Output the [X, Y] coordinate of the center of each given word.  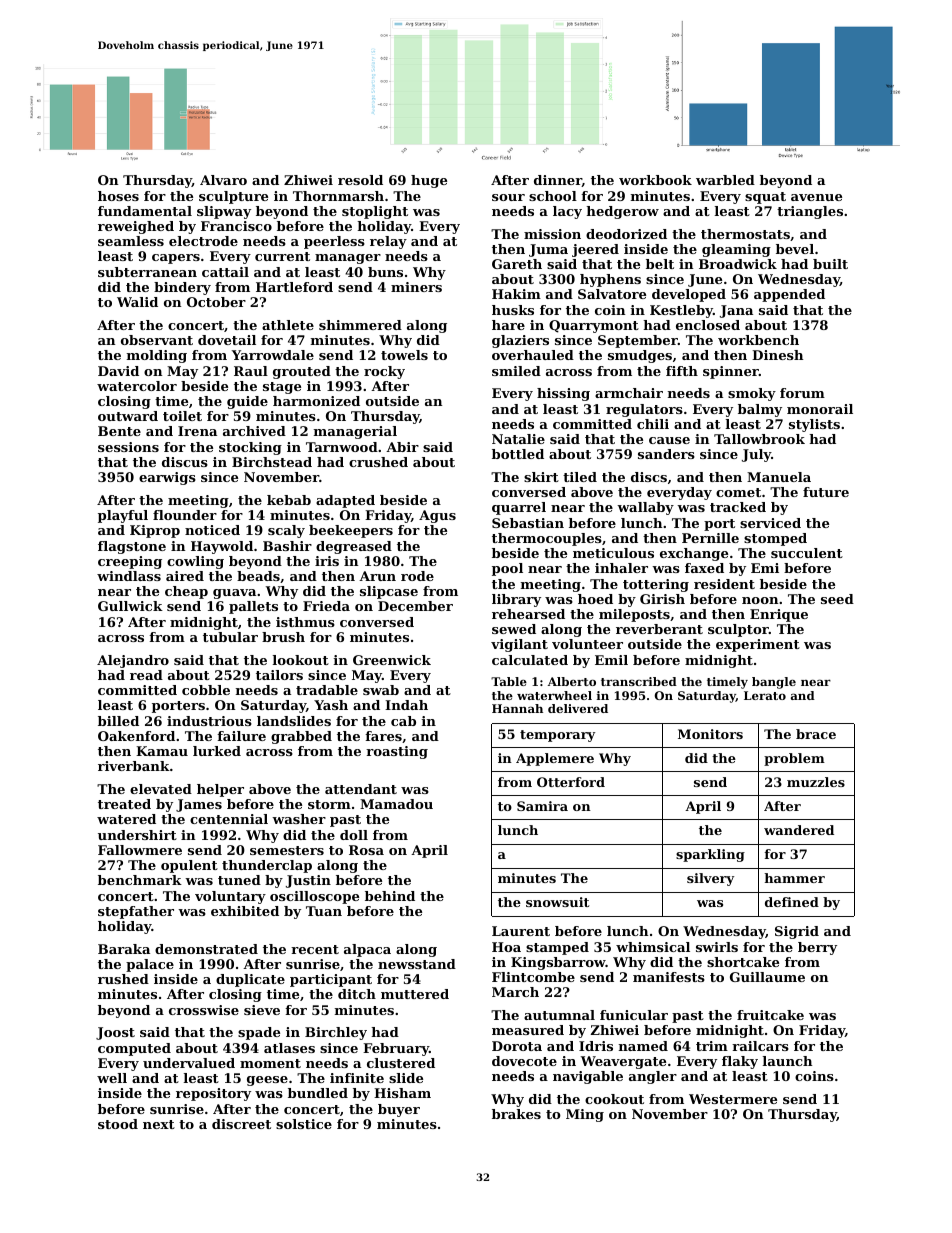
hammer [794, 878]
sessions [128, 447]
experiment [758, 645]
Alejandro [133, 661]
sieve [262, 1010]
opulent [189, 866]
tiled [580, 477]
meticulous [613, 553]
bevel [795, 249]
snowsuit [557, 902]
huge [429, 181]
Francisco [236, 226]
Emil [611, 660]
